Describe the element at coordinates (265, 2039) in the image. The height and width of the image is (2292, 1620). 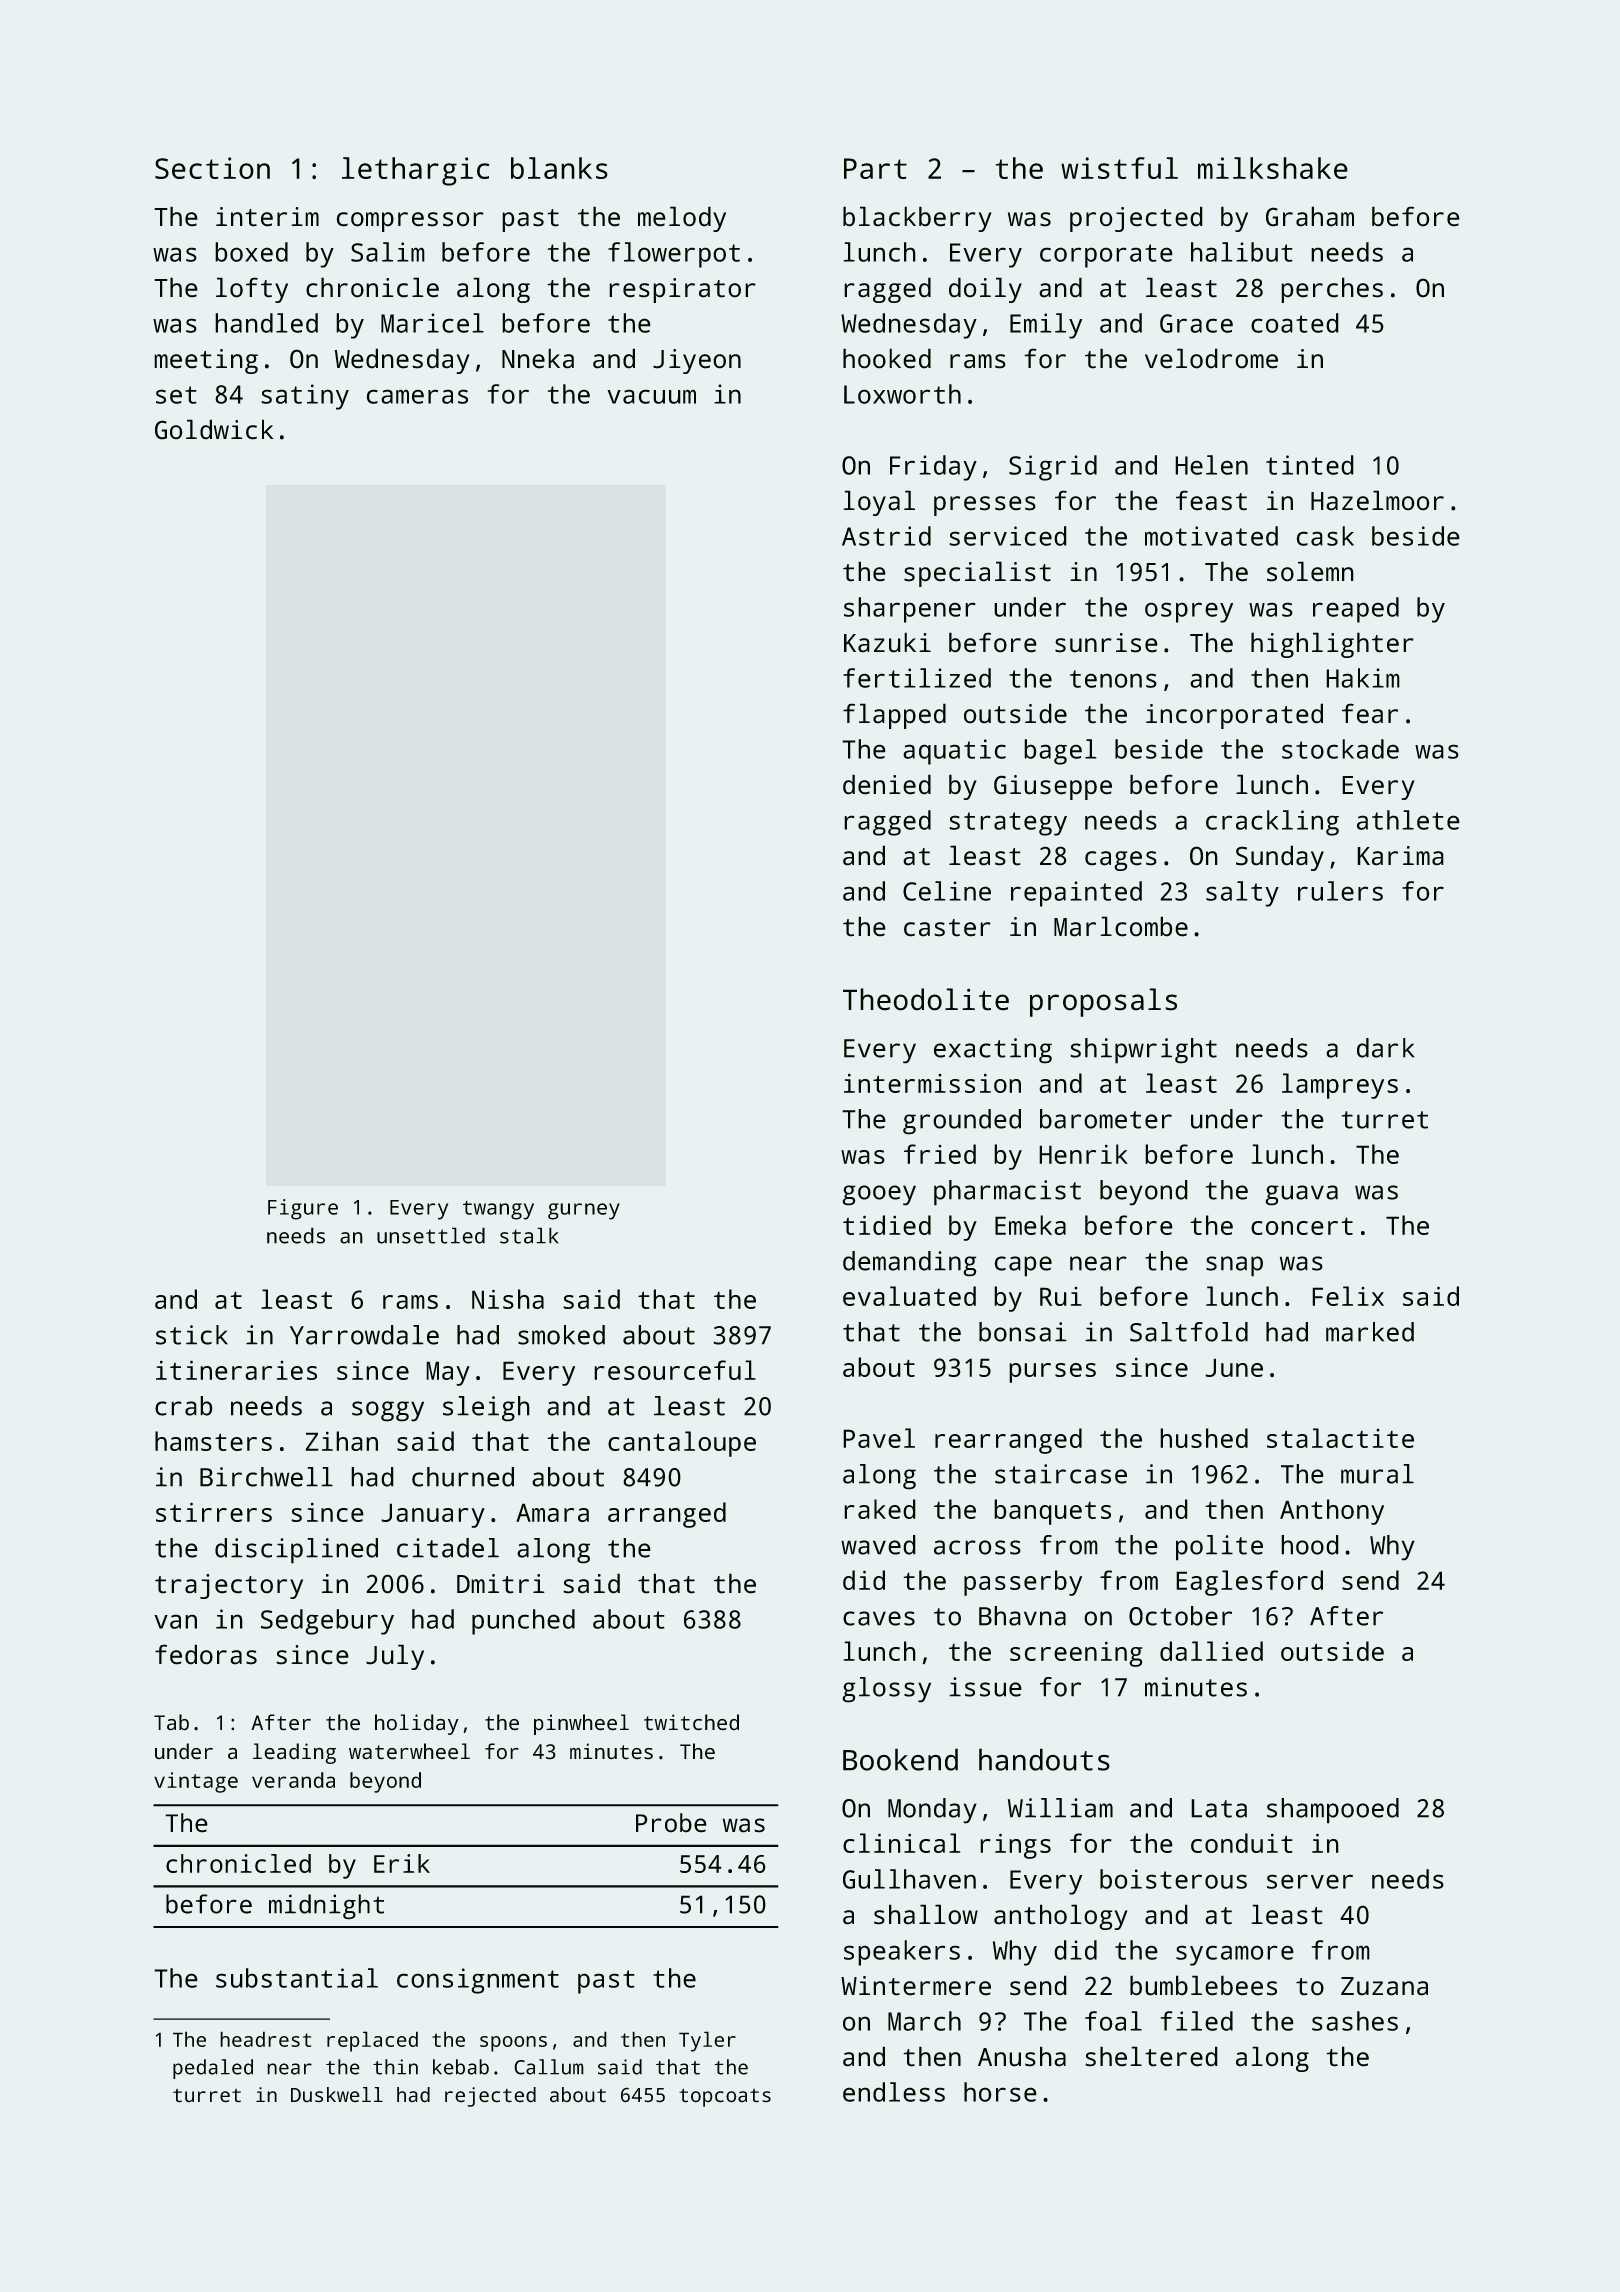
I see `headrest` at that location.
